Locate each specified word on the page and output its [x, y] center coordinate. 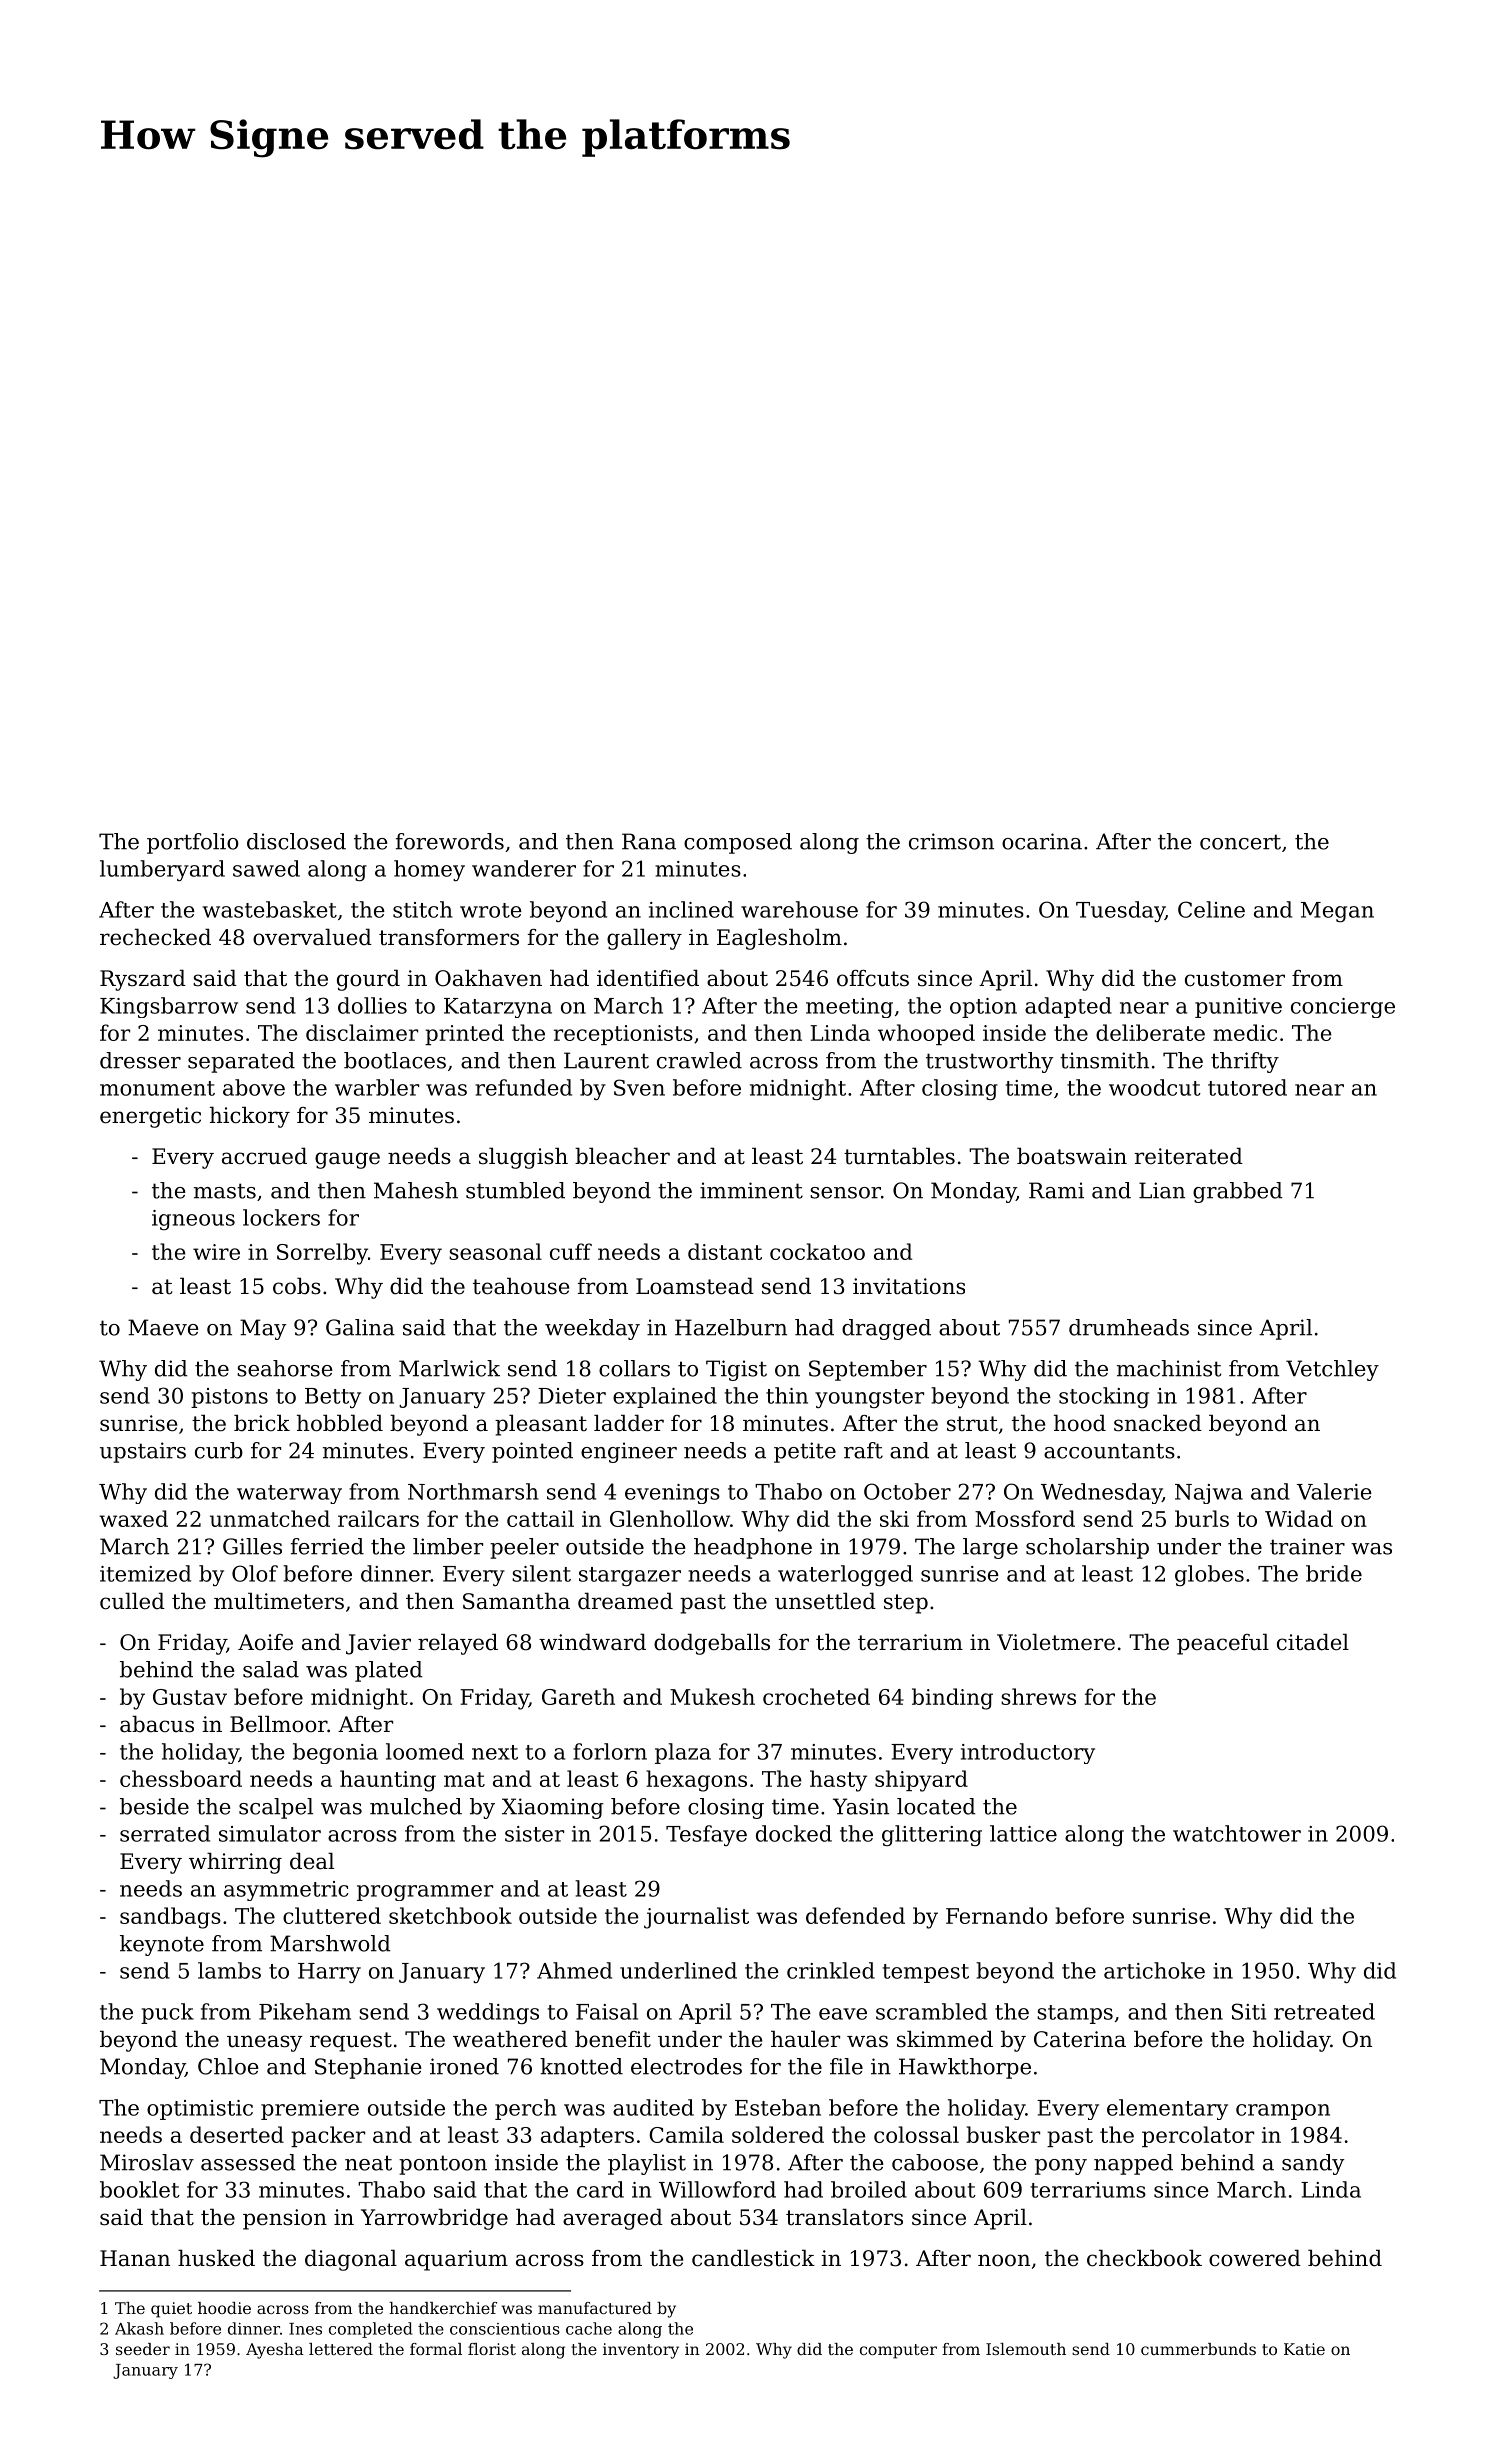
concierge [1343, 1008]
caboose [935, 2162]
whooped [926, 1034]
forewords [450, 841]
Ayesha [275, 2351]
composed [738, 843]
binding [952, 1699]
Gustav [190, 1697]
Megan [1337, 912]
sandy [1313, 2164]
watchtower [1237, 1833]
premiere [310, 2110]
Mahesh [416, 1190]
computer [898, 2351]
